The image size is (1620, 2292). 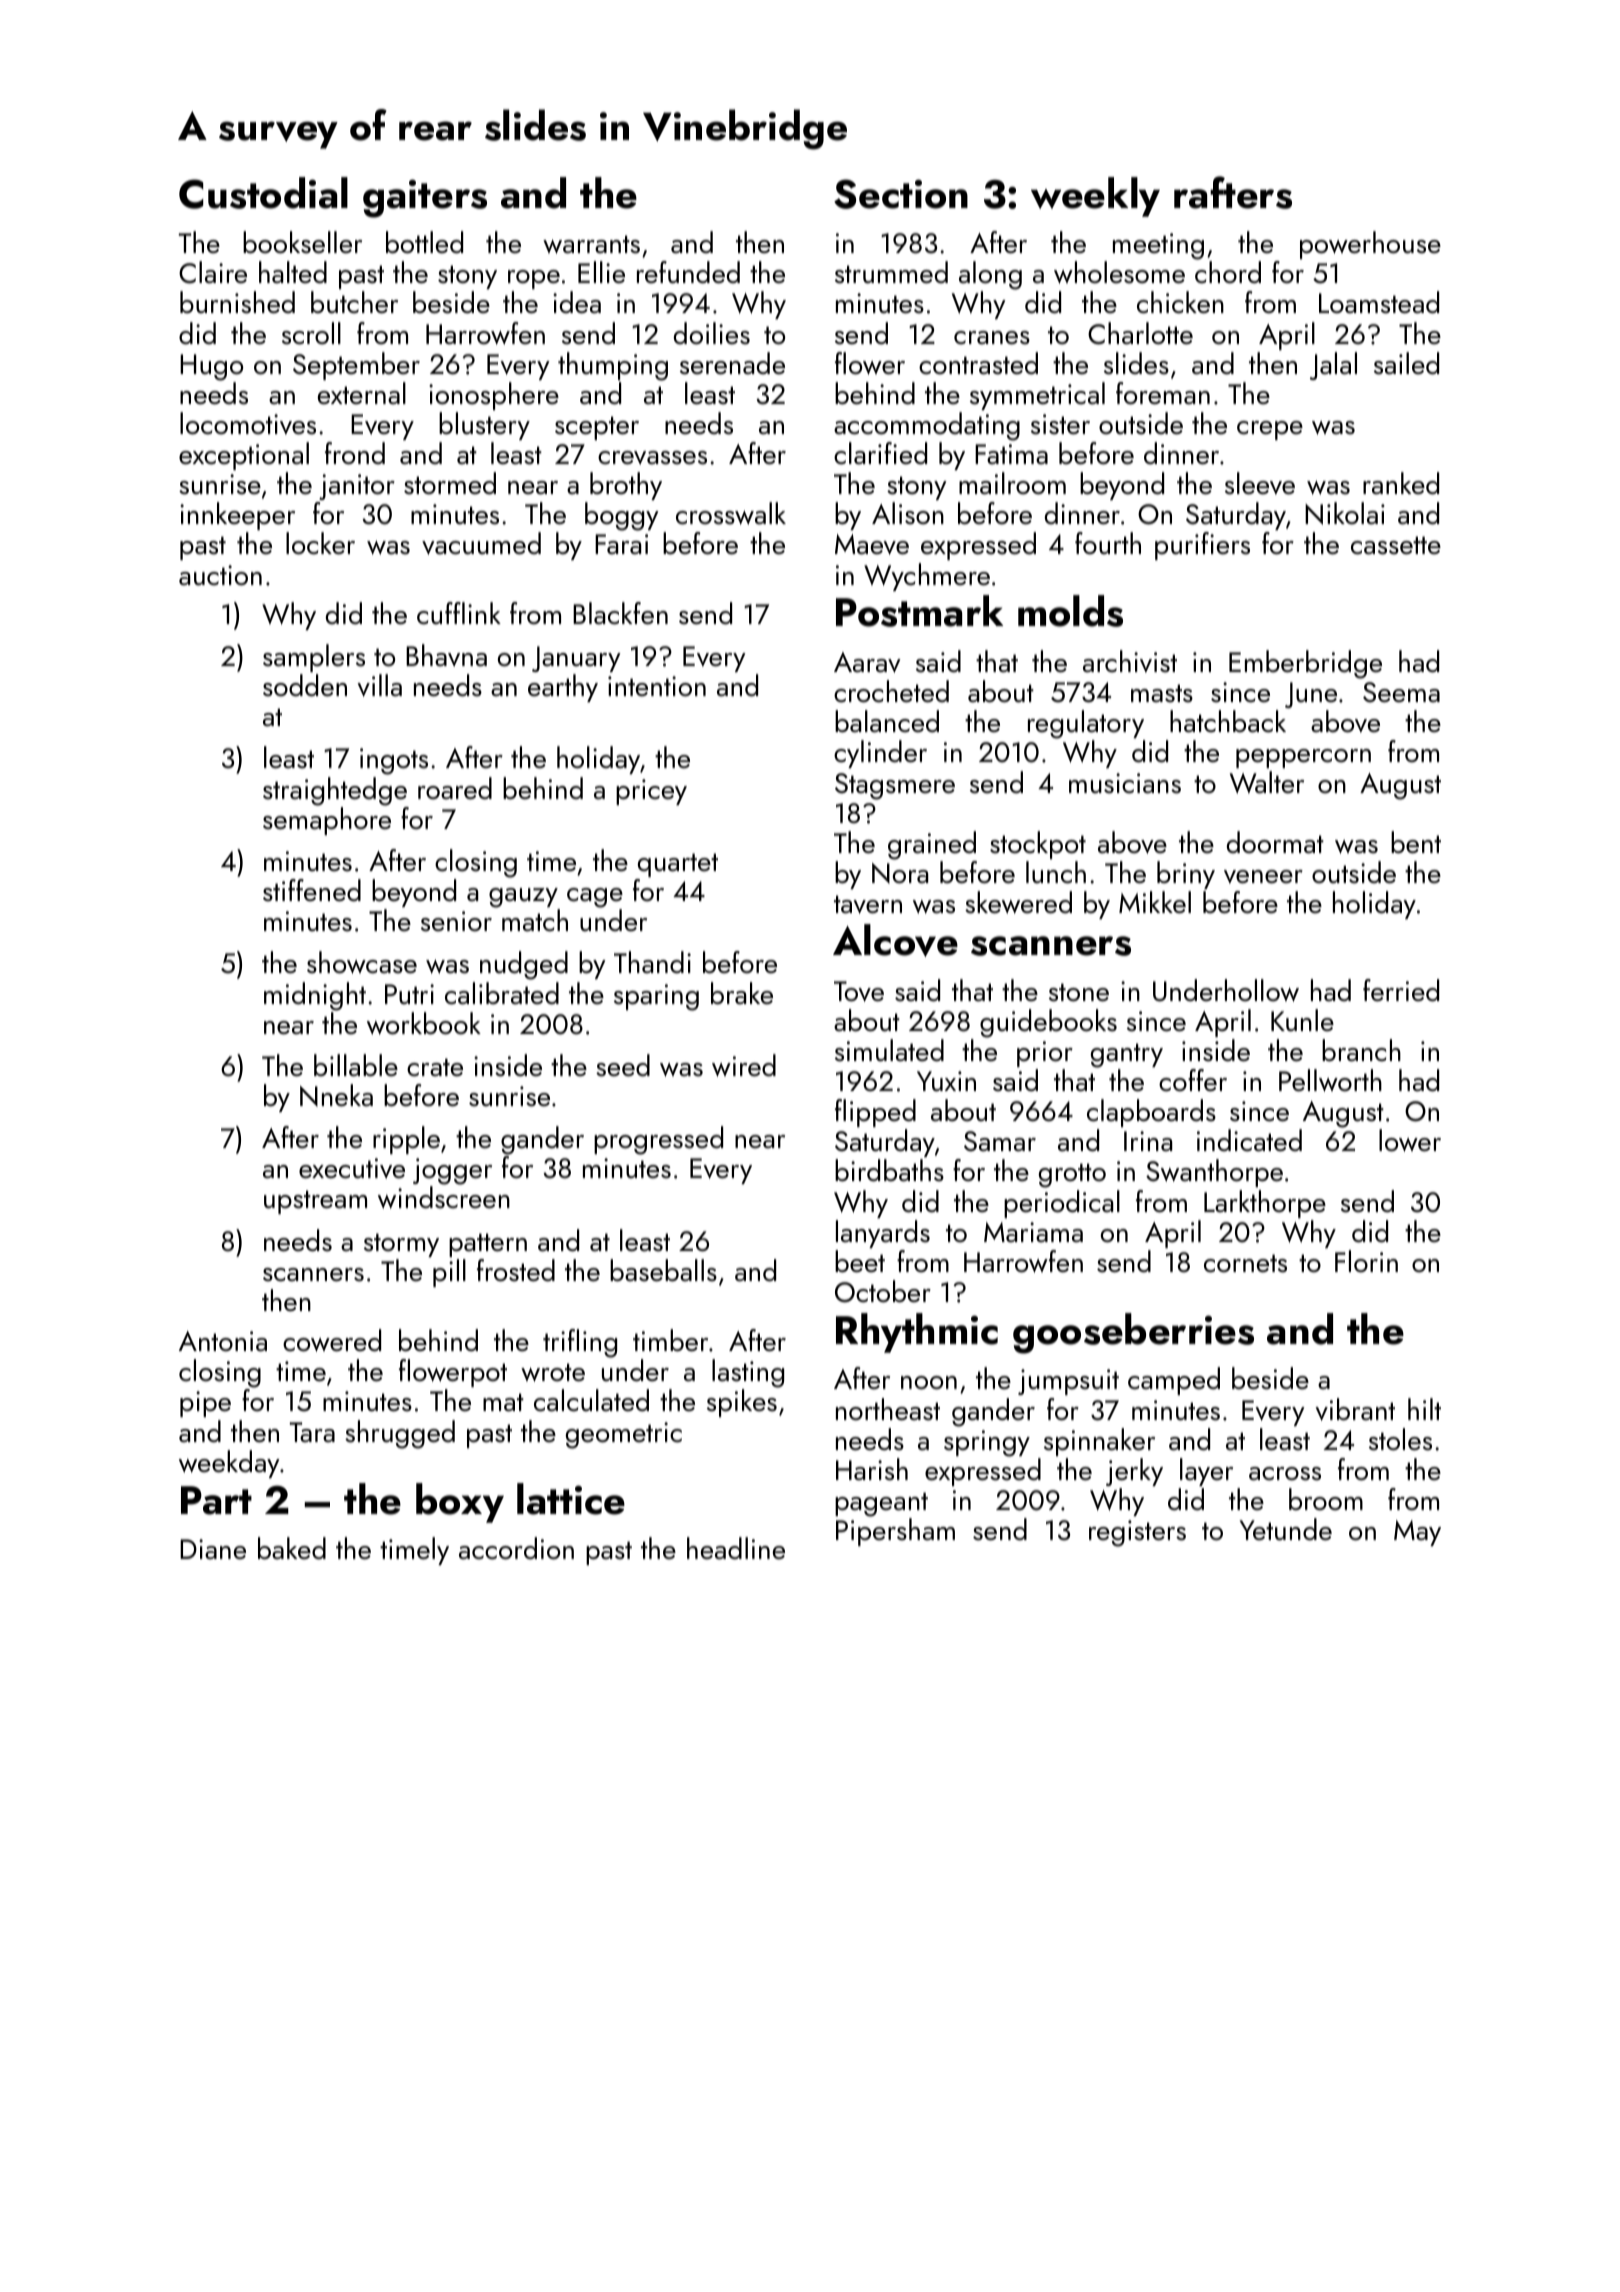 I want to click on pageant, so click(x=881, y=1504).
